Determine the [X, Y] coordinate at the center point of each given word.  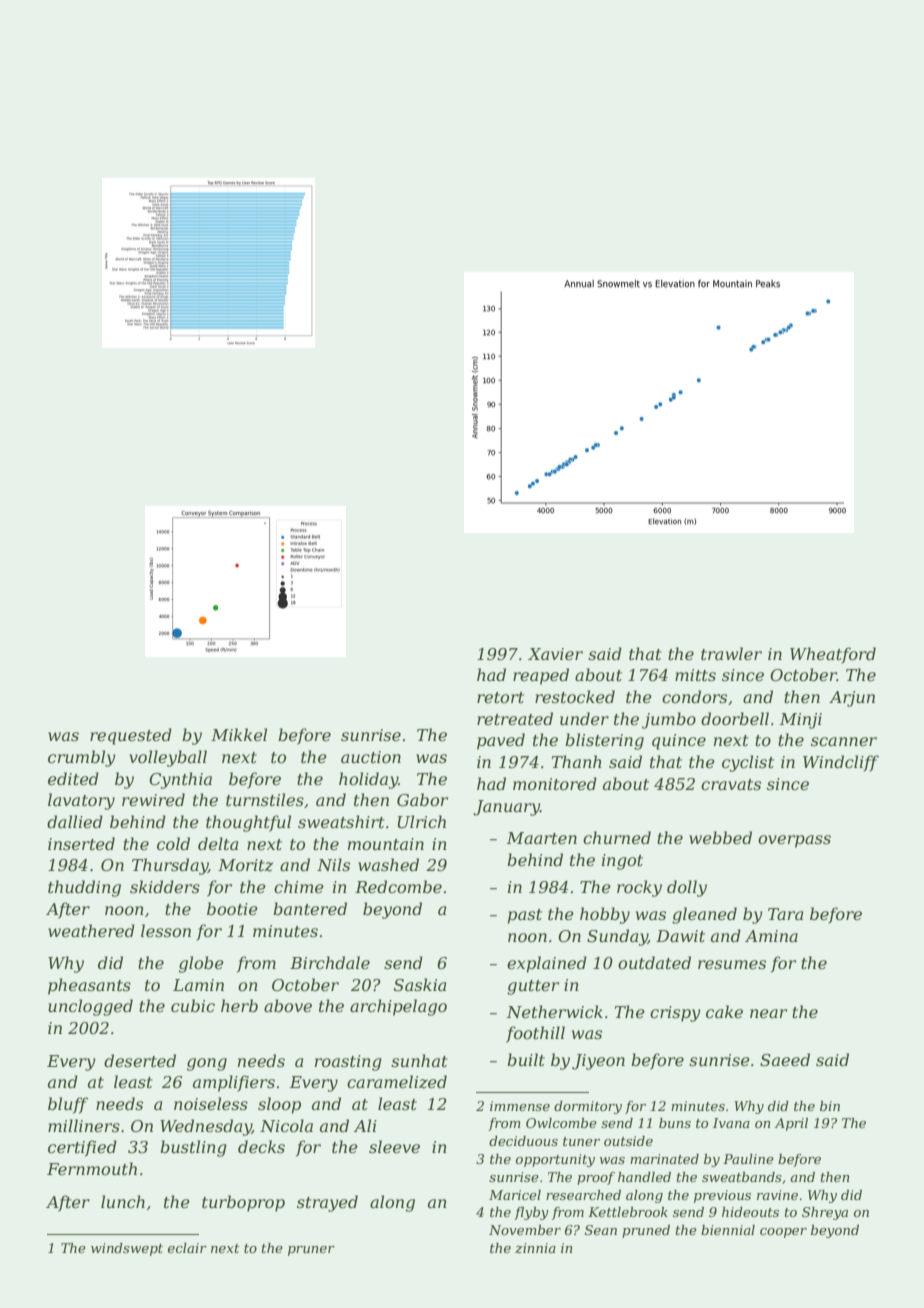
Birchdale [330, 962]
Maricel [515, 1195]
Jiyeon [598, 1062]
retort [500, 697]
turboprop [243, 1203]
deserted [140, 1060]
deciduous [523, 1141]
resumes [732, 964]
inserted [81, 843]
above [288, 1005]
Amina [771, 936]
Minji [801, 721]
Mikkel [239, 734]
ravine [777, 1195]
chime [299, 886]
